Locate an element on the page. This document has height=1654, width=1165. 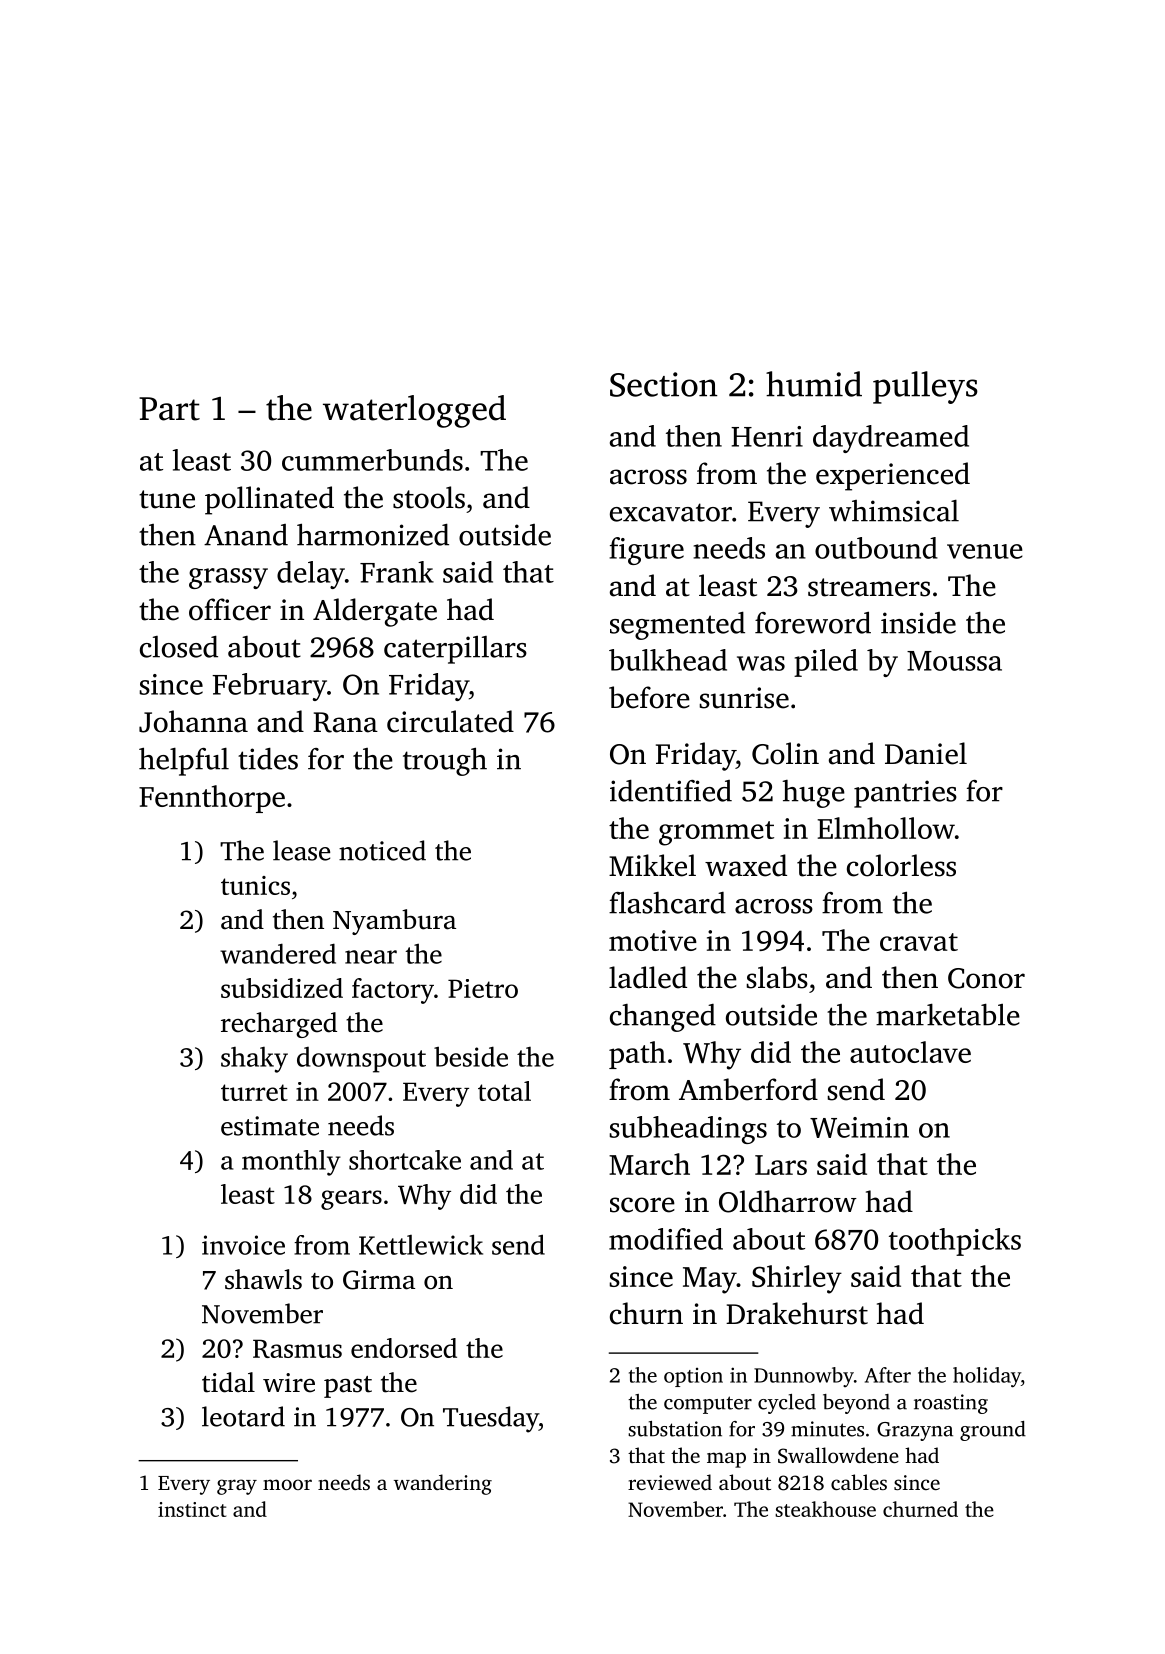
circulated is located at coordinates (450, 721).
